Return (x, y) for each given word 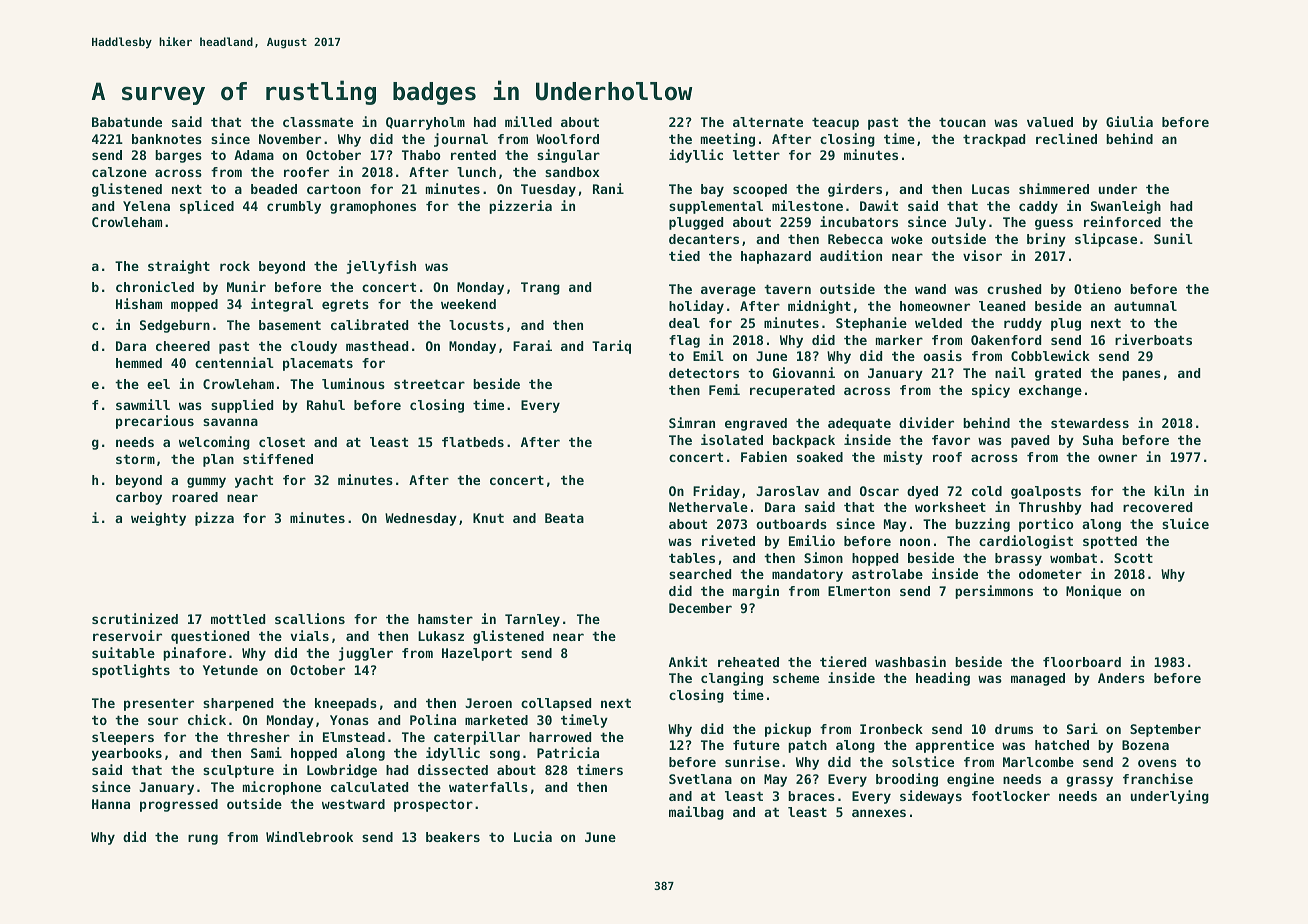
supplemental (716, 207)
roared (195, 497)
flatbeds (473, 442)
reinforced (1122, 221)
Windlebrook (309, 836)
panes (1141, 375)
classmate (318, 122)
